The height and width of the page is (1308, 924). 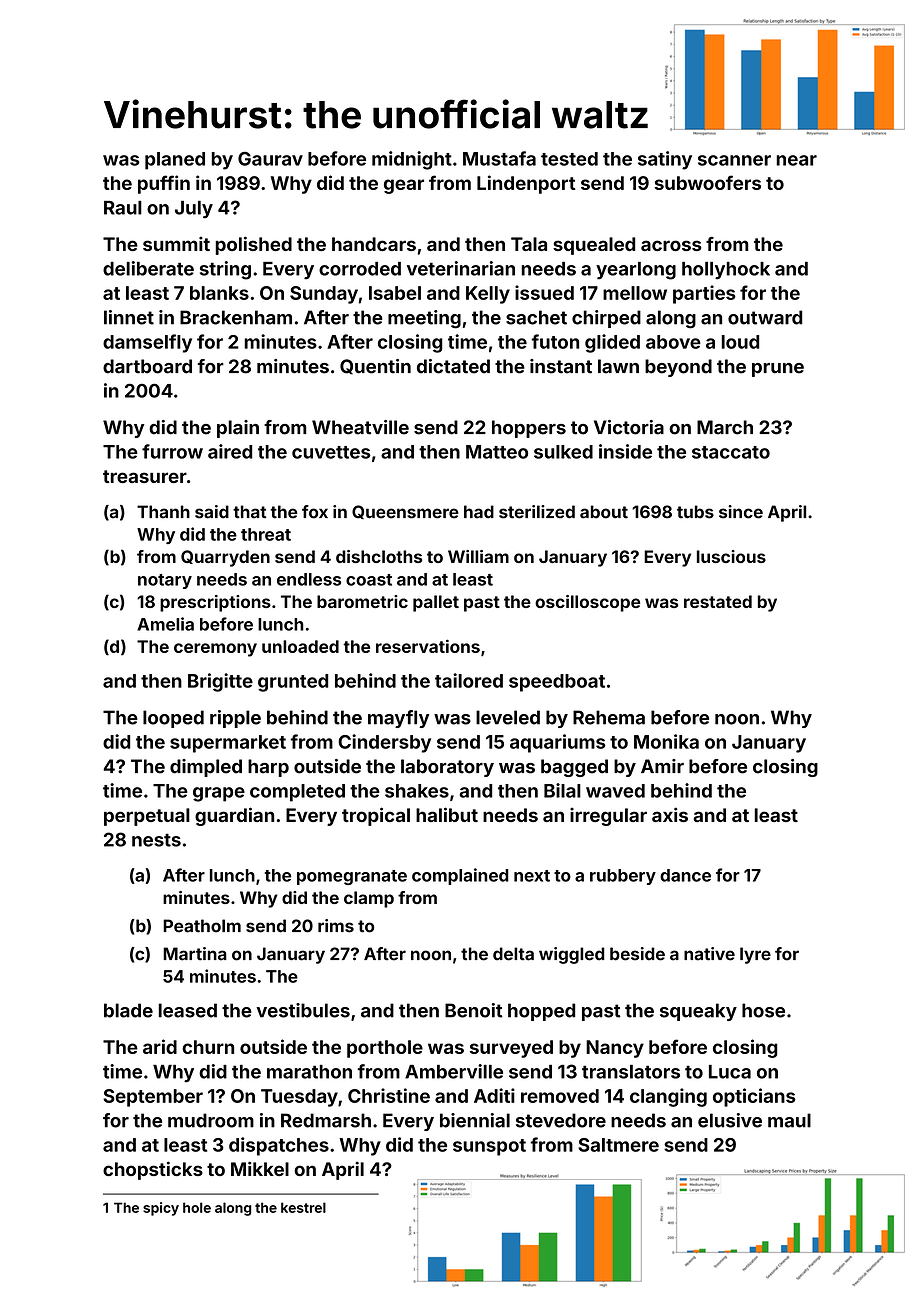 I want to click on nests, so click(x=156, y=840).
